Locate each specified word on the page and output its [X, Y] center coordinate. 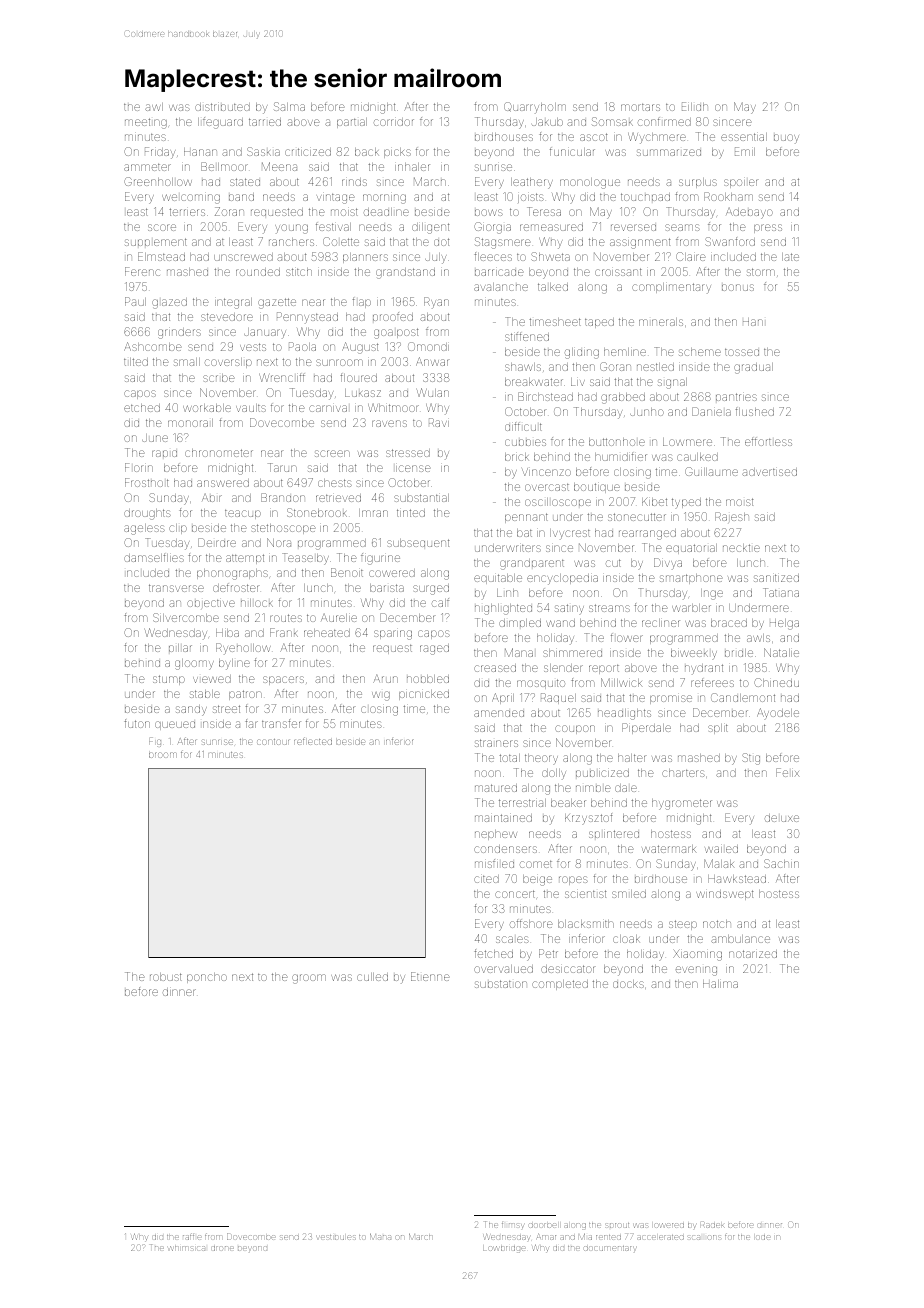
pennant [526, 518]
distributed [222, 107]
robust [166, 977]
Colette [341, 241]
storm [761, 272]
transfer [281, 723]
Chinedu [776, 682]
